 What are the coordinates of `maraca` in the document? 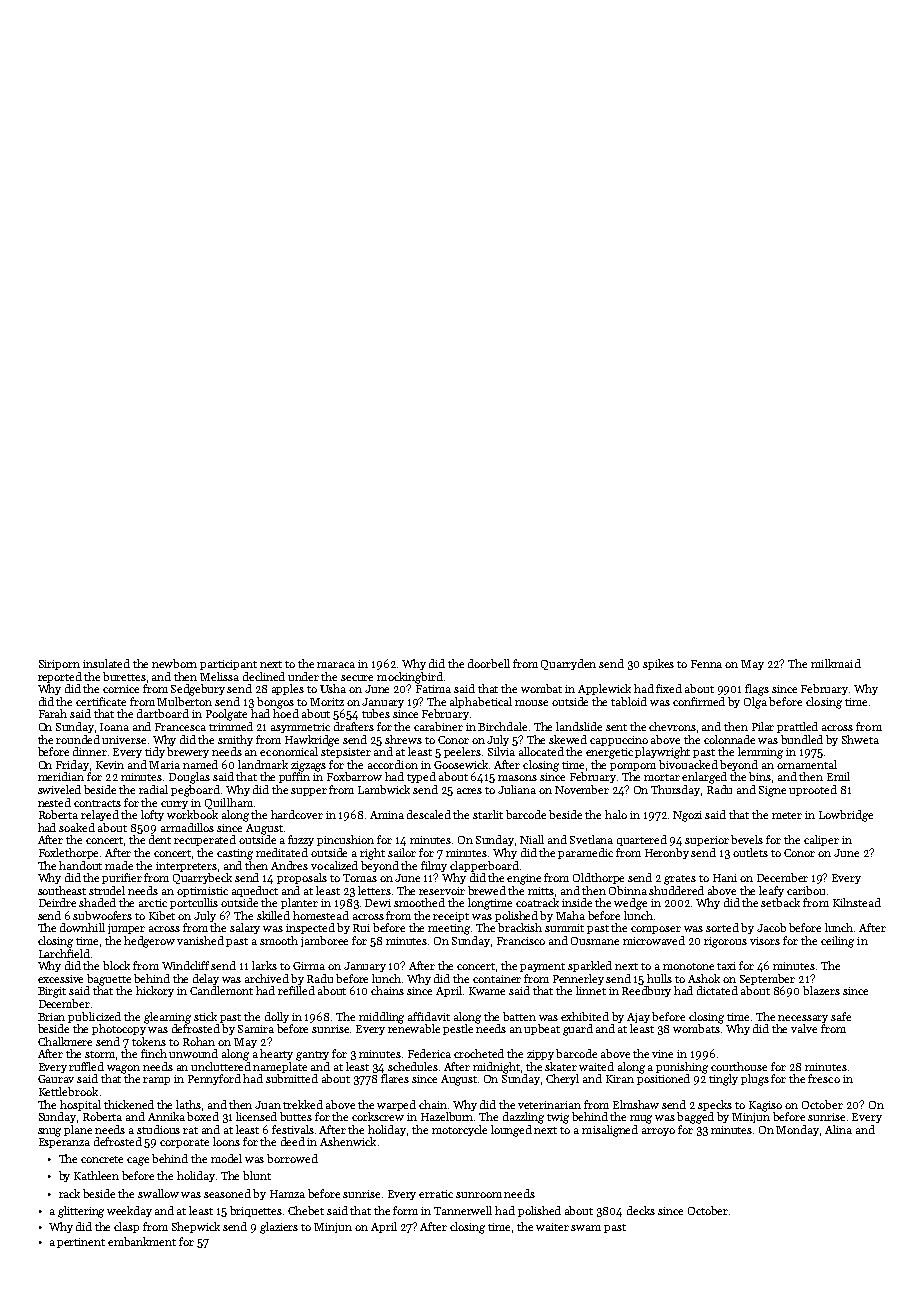 It's located at (336, 665).
